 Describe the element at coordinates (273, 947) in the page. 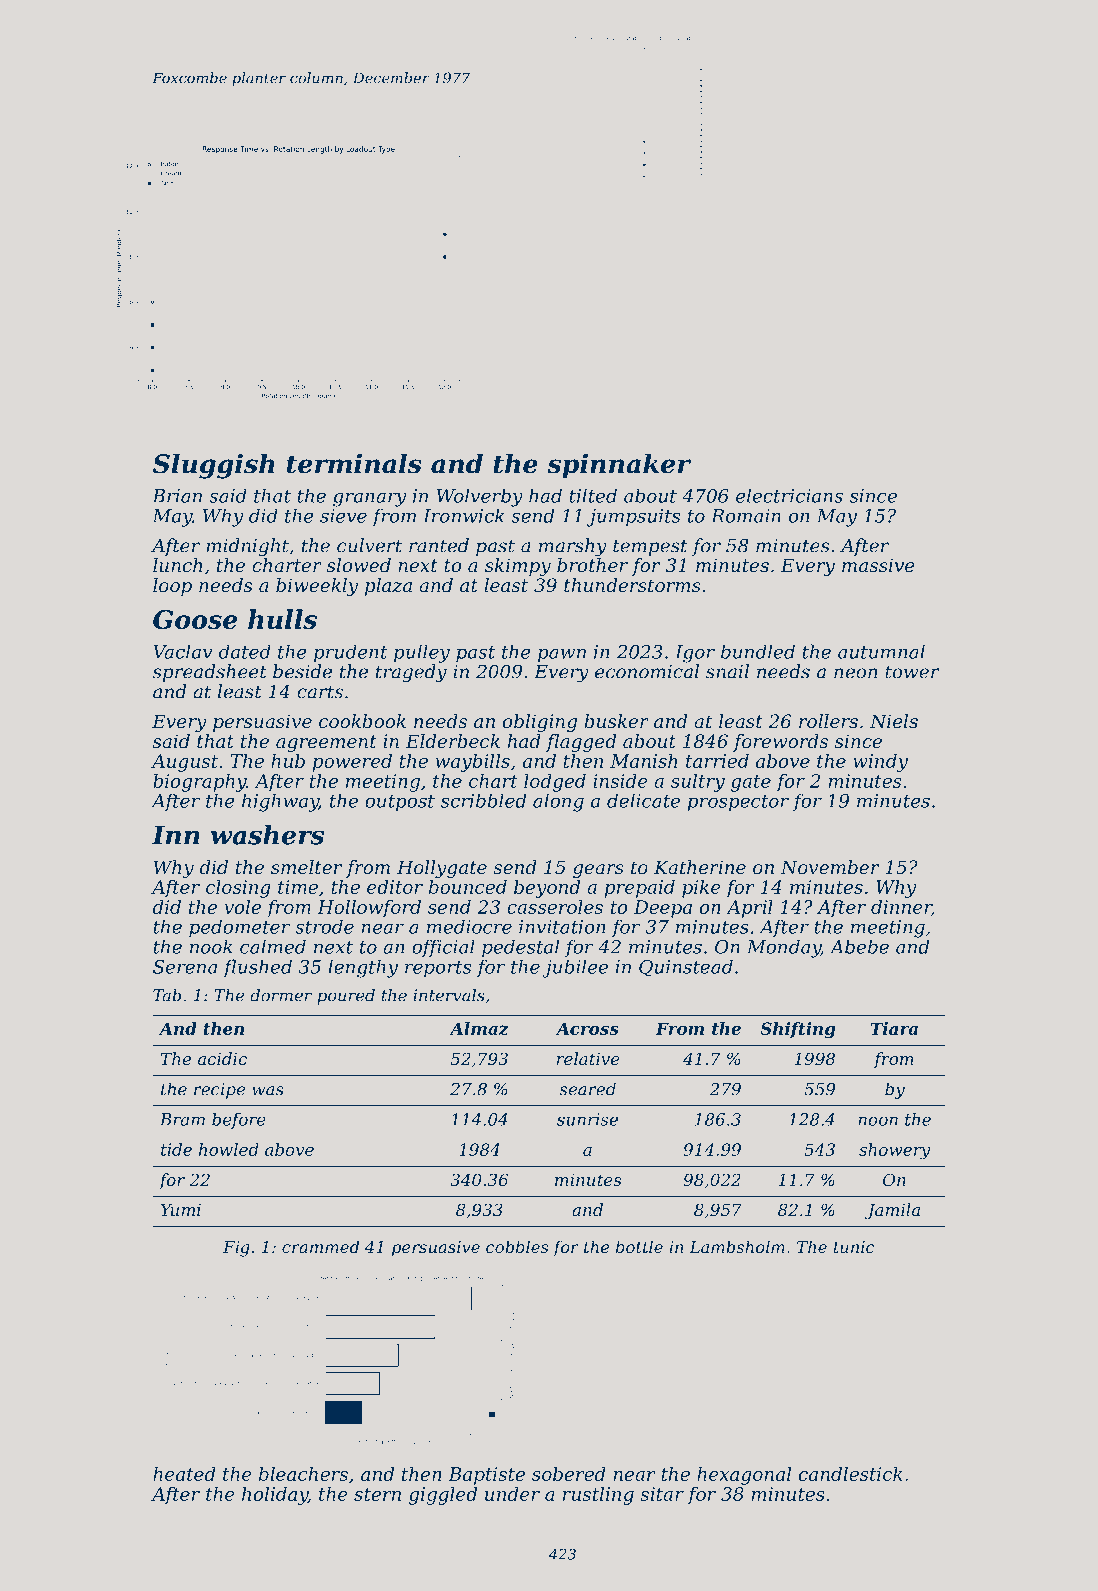

I see `calmed` at that location.
